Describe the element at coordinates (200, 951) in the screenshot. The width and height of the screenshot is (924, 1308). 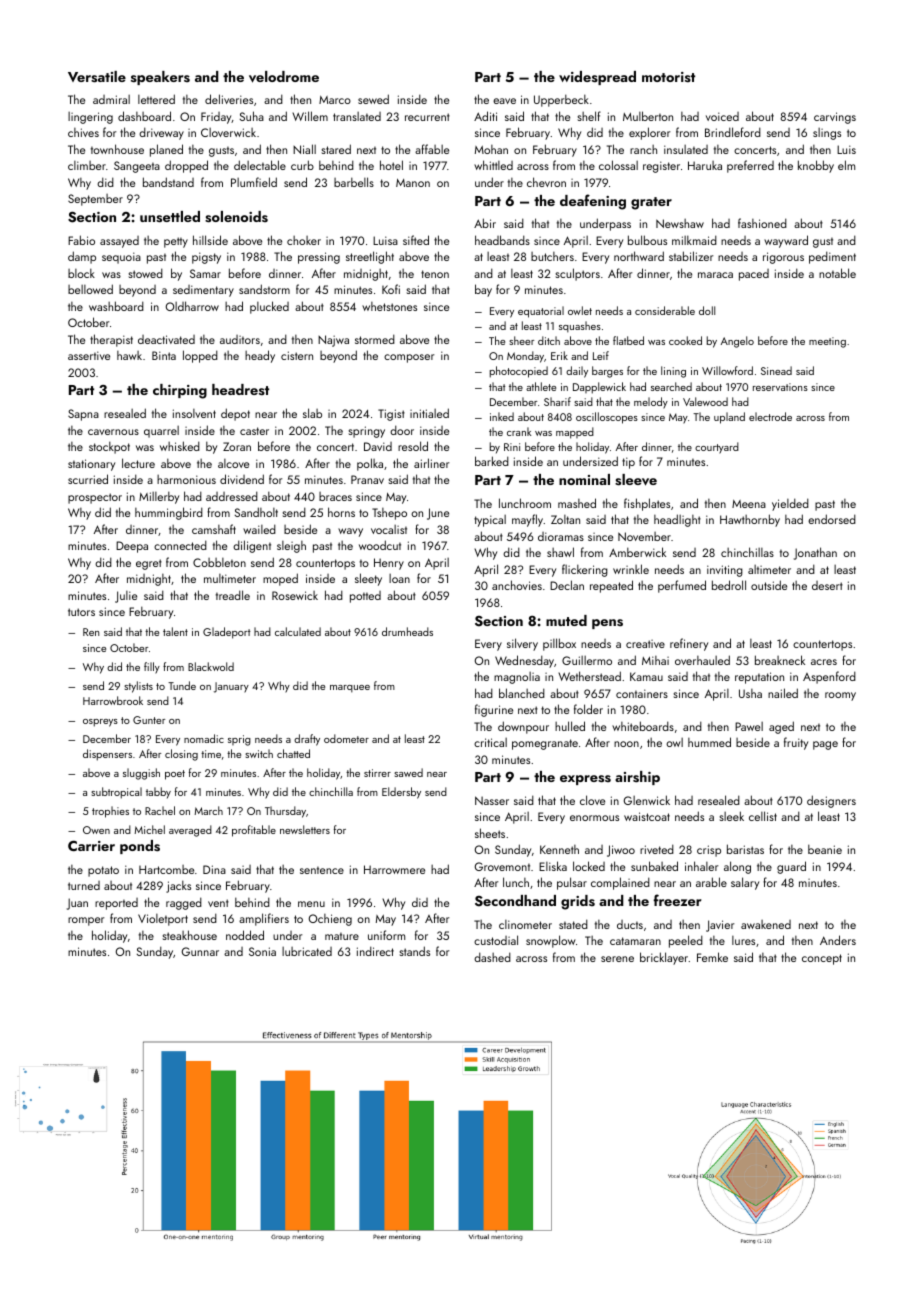
I see `Gunnar` at that location.
